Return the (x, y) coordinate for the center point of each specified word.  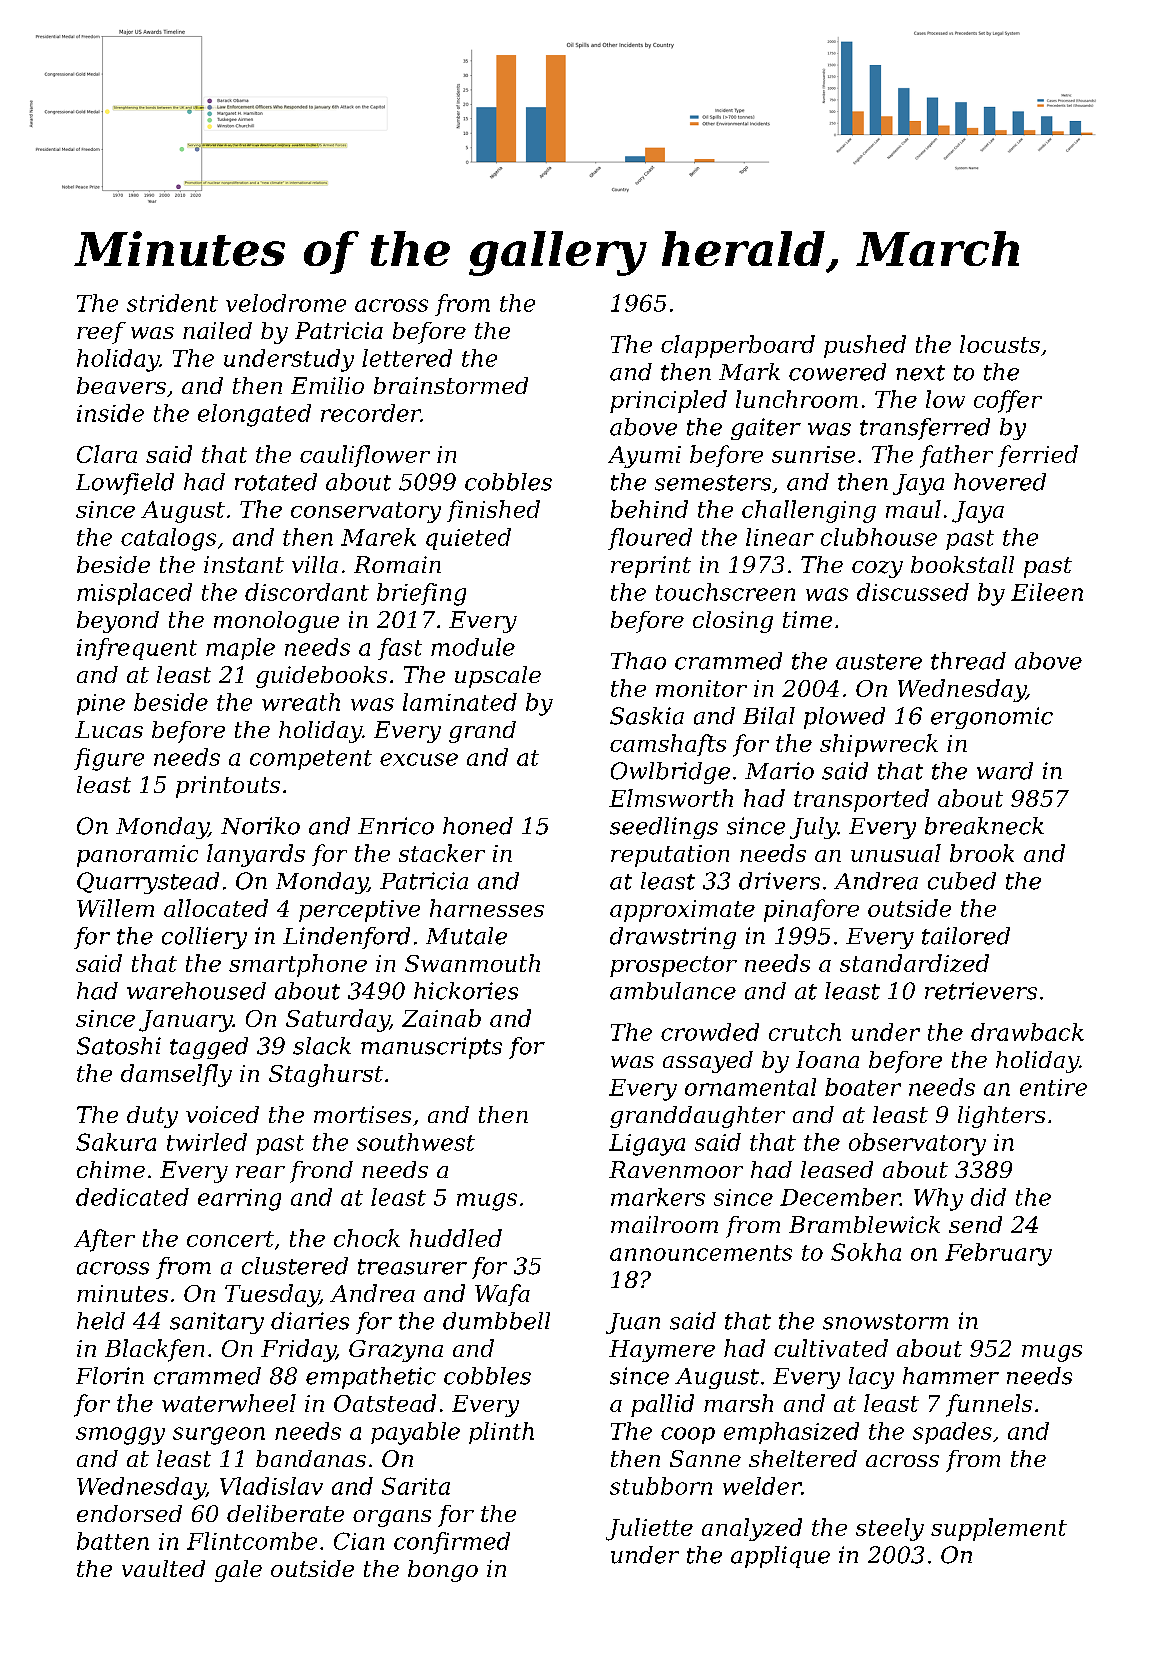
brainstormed (451, 385)
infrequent (137, 649)
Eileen (1047, 592)
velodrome (286, 303)
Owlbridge (670, 773)
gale (238, 1571)
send (975, 1224)
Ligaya (647, 1145)
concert (230, 1239)
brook (982, 853)
